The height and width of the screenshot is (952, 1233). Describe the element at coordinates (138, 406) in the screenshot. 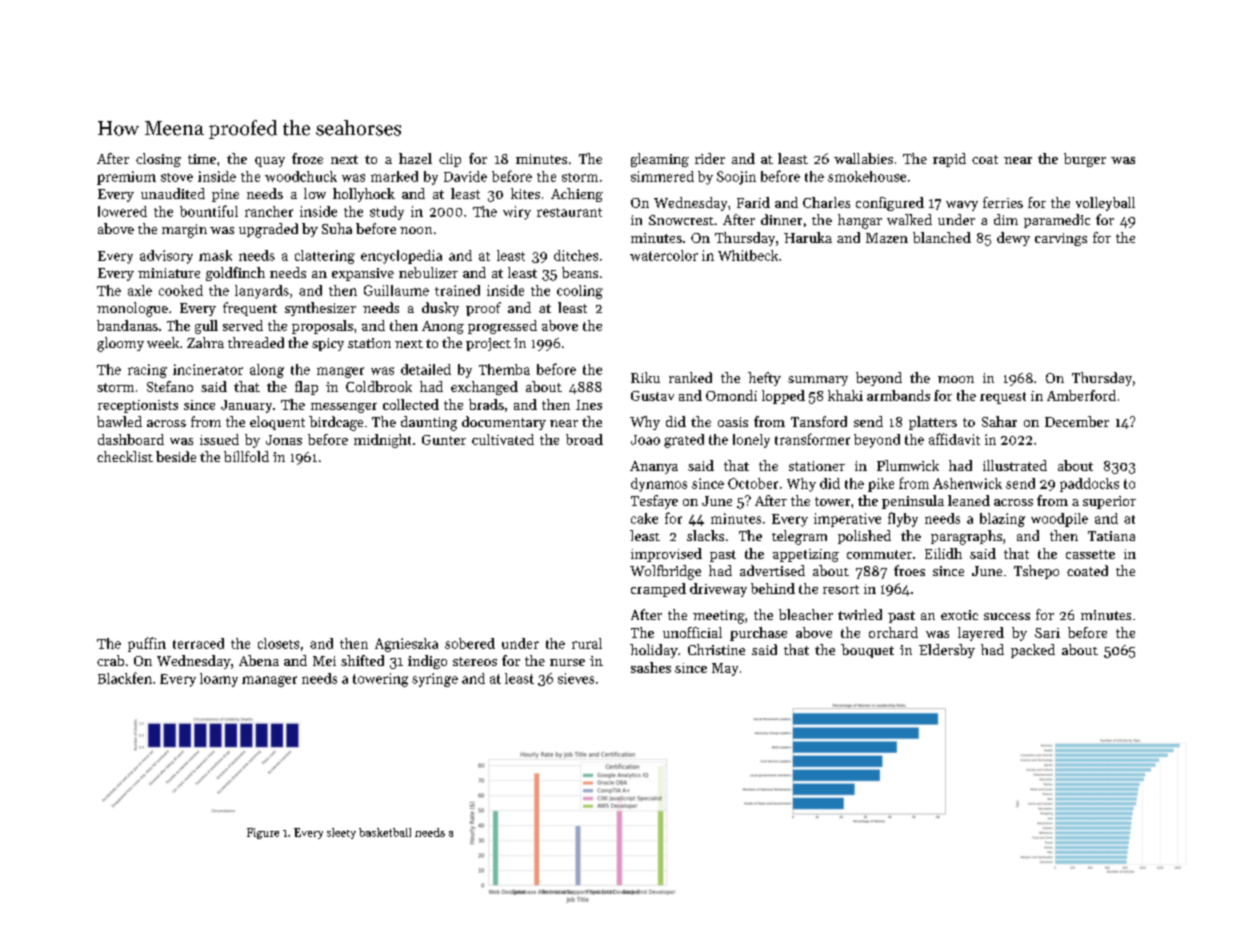

I see `receptionists` at that location.
